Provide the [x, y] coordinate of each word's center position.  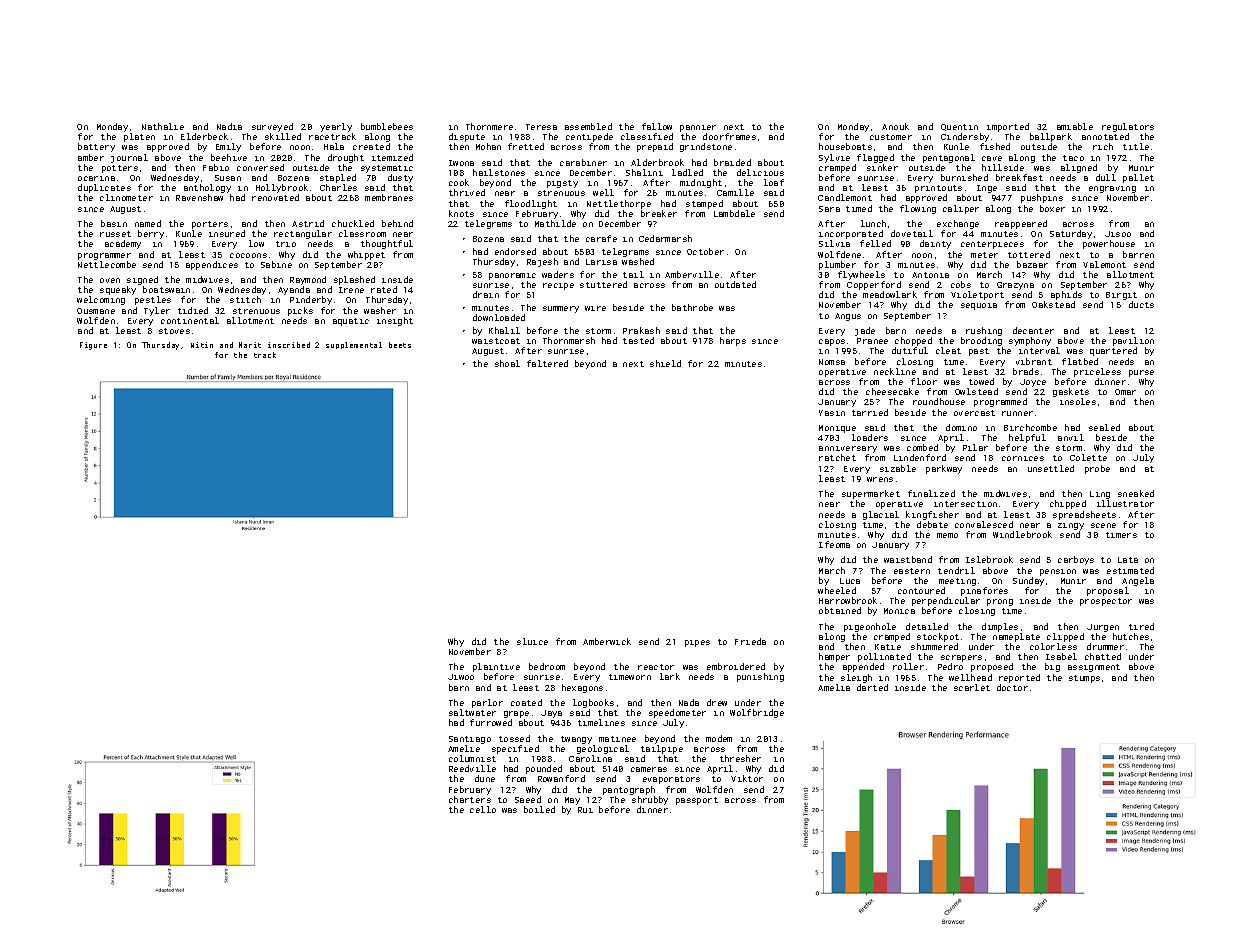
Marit [250, 345]
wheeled [837, 590]
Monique [837, 429]
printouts [938, 189]
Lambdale [734, 213]
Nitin [202, 345]
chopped [913, 341]
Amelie [464, 748]
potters [120, 169]
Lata [1128, 560]
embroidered [736, 666]
